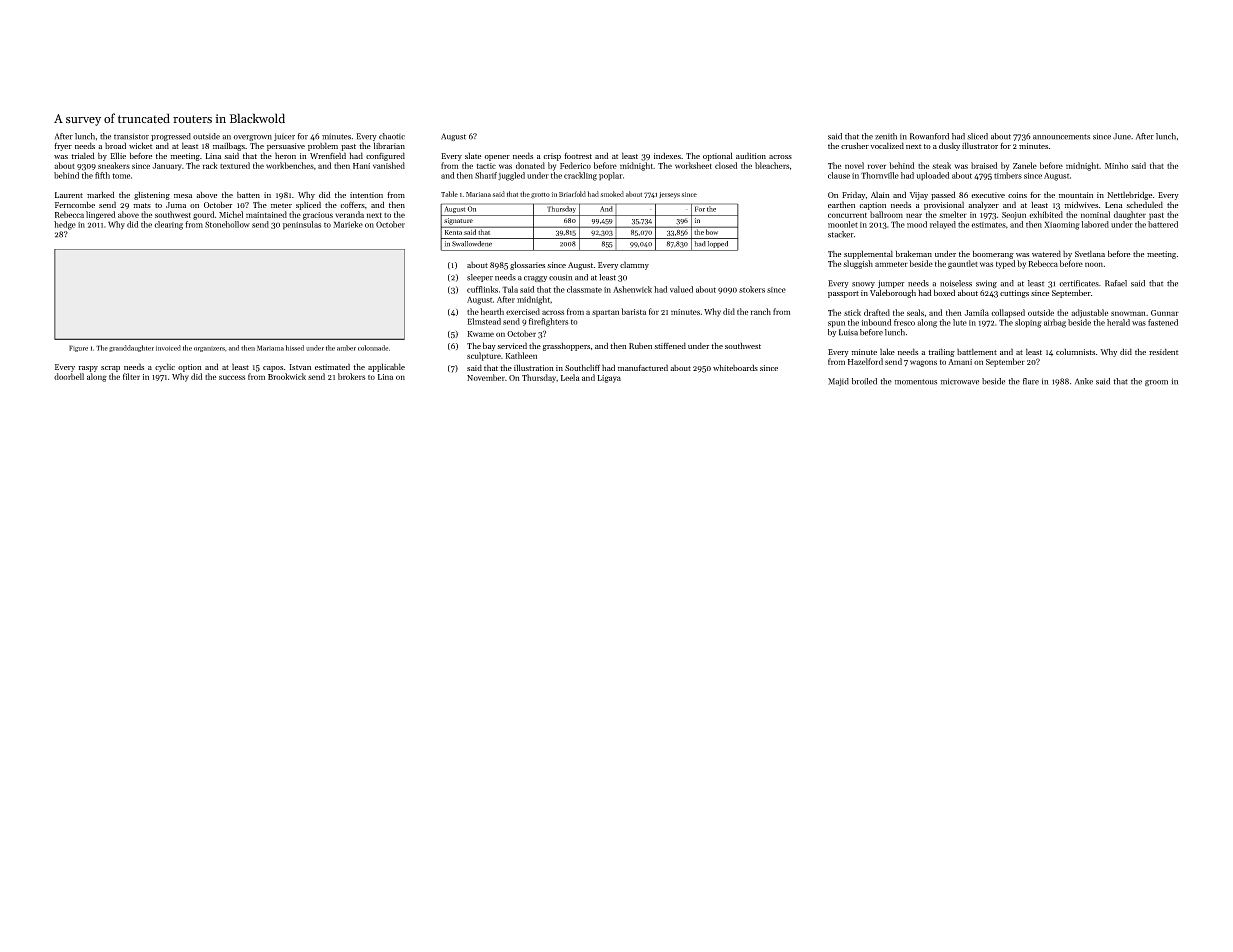 Image resolution: width=1233 pixels, height=952 pixels. Describe the element at coordinates (1163, 322) in the page. I see `fastened` at that location.
